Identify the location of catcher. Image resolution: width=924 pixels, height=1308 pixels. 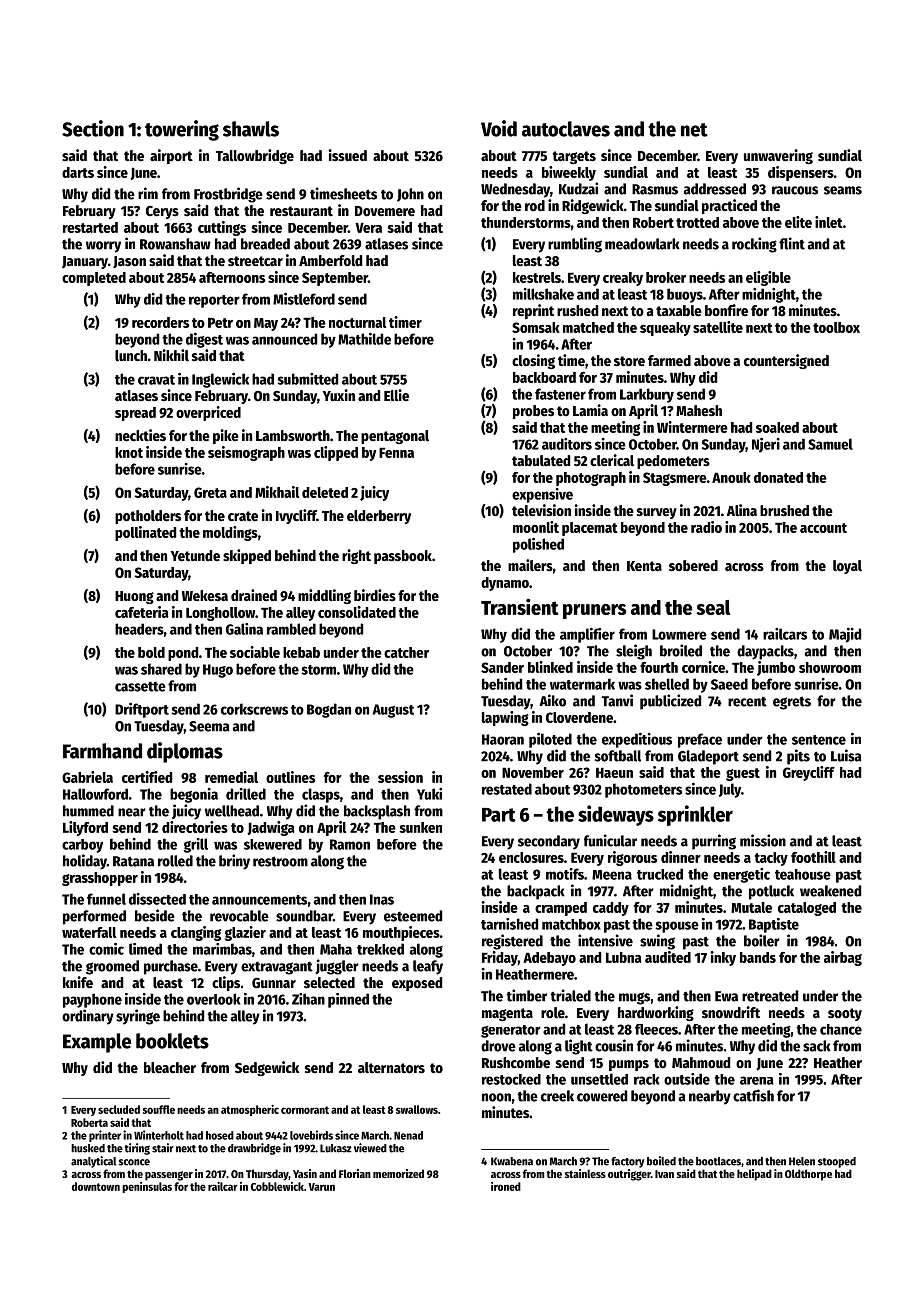
(406, 652).
